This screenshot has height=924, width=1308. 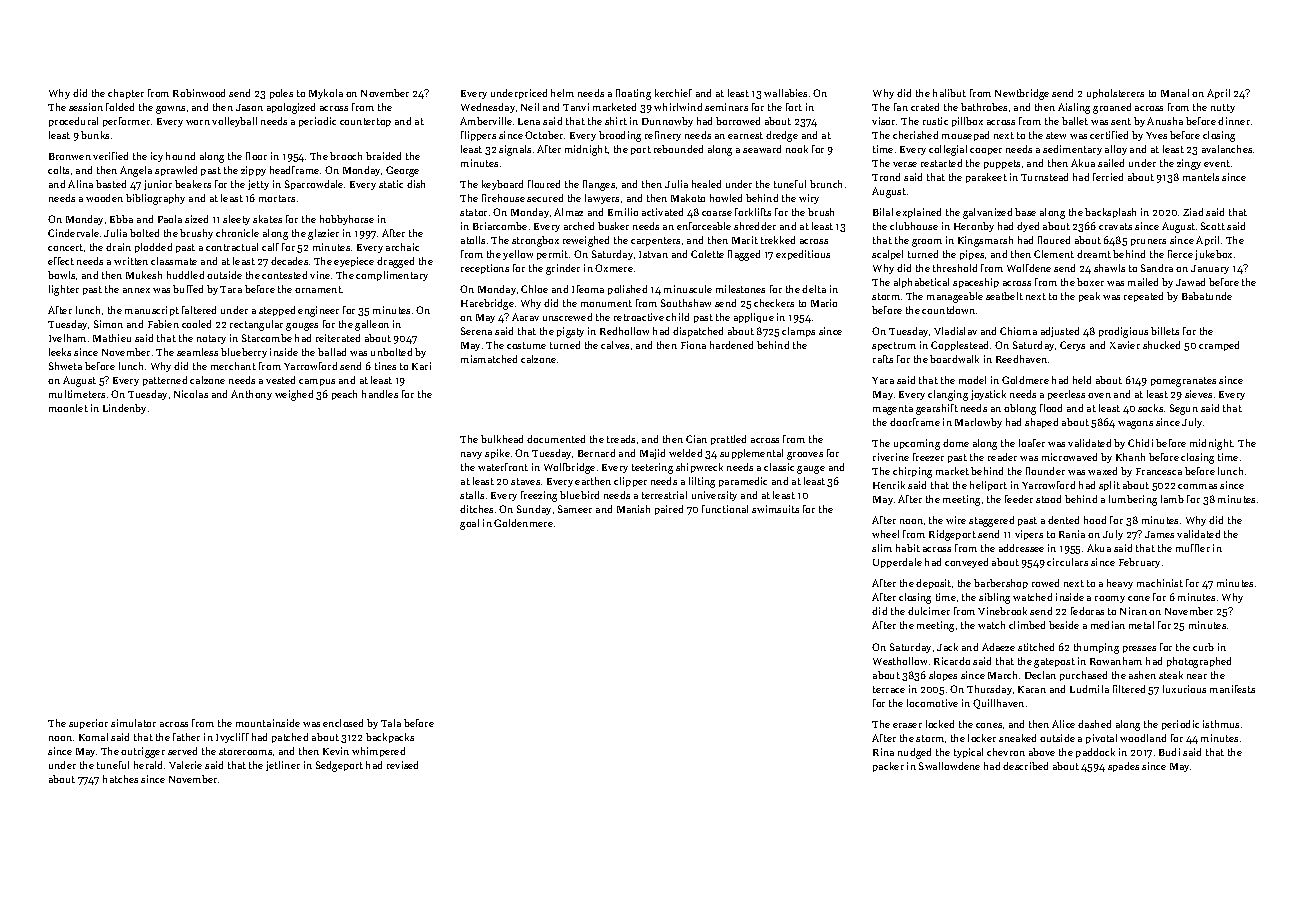 I want to click on Xavier, so click(x=1125, y=345).
